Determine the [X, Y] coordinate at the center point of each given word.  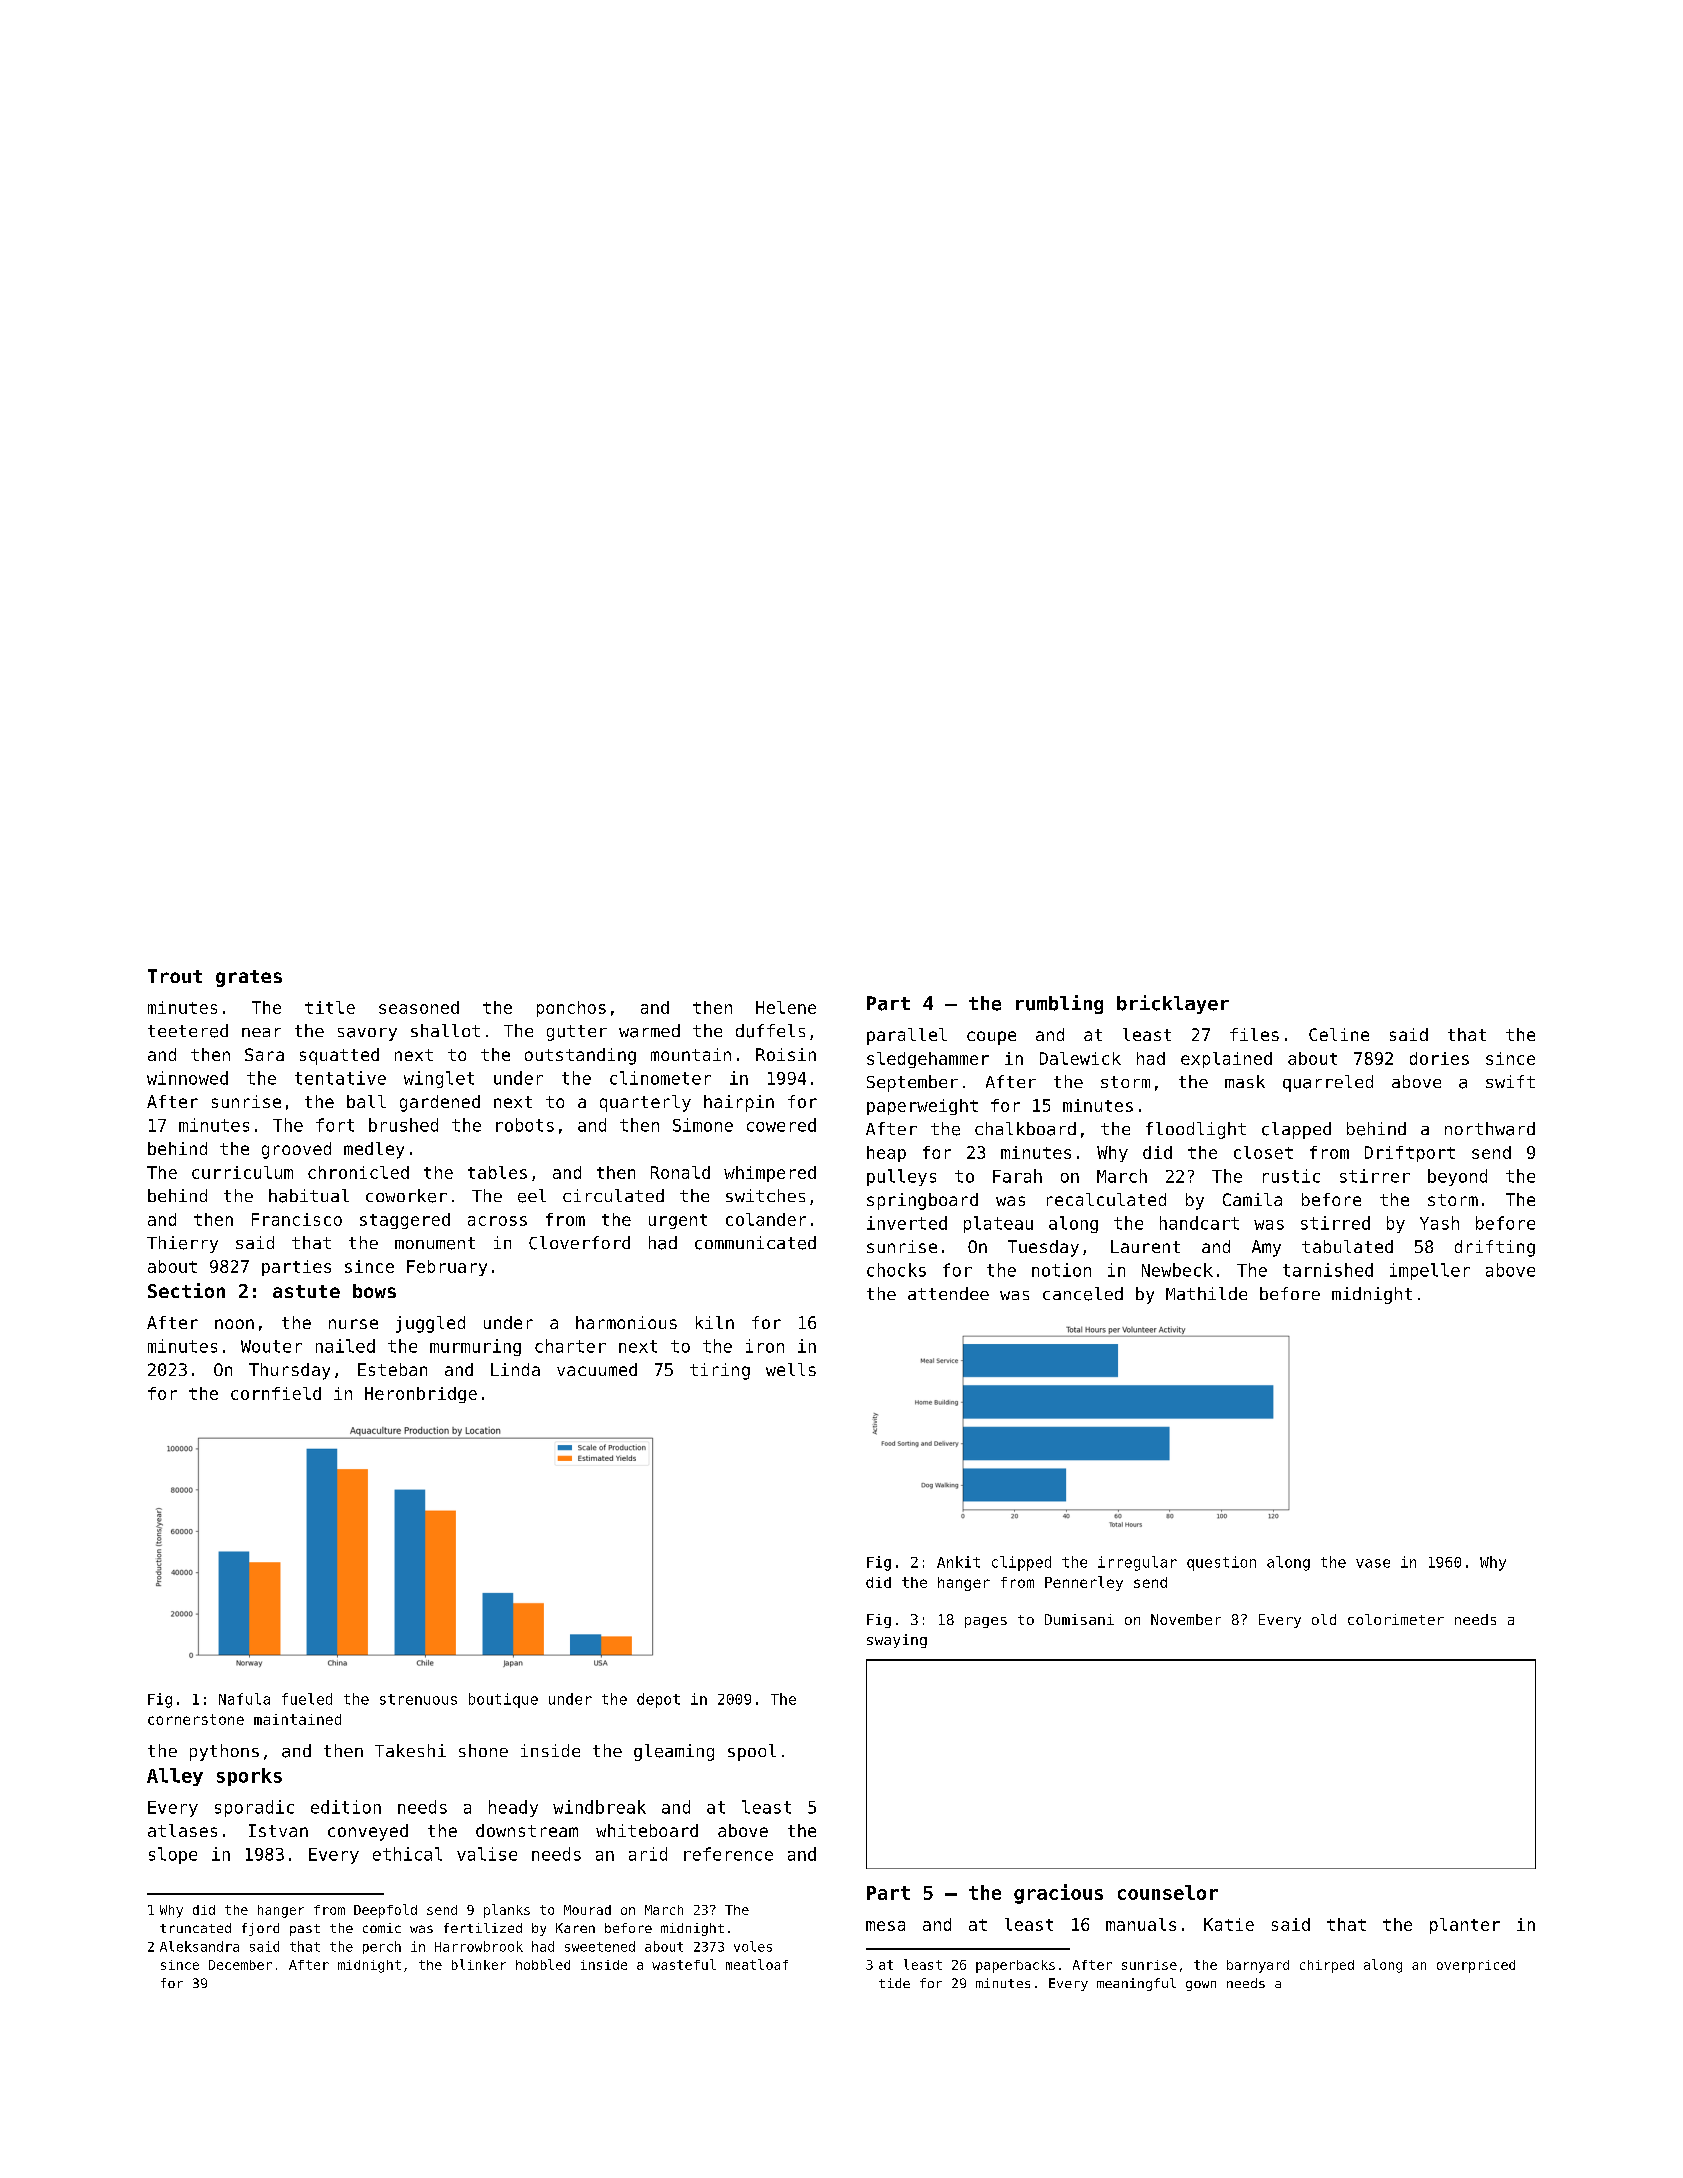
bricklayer [1173, 1004]
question [1221, 1563]
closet [1263, 1152]
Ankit [958, 1562]
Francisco [297, 1219]
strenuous [418, 1699]
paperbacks [1015, 1966]
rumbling [1059, 1004]
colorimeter [1396, 1619]
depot [658, 1700]
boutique [503, 1700]
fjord [260, 1929]
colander [766, 1219]
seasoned [419, 1007]
